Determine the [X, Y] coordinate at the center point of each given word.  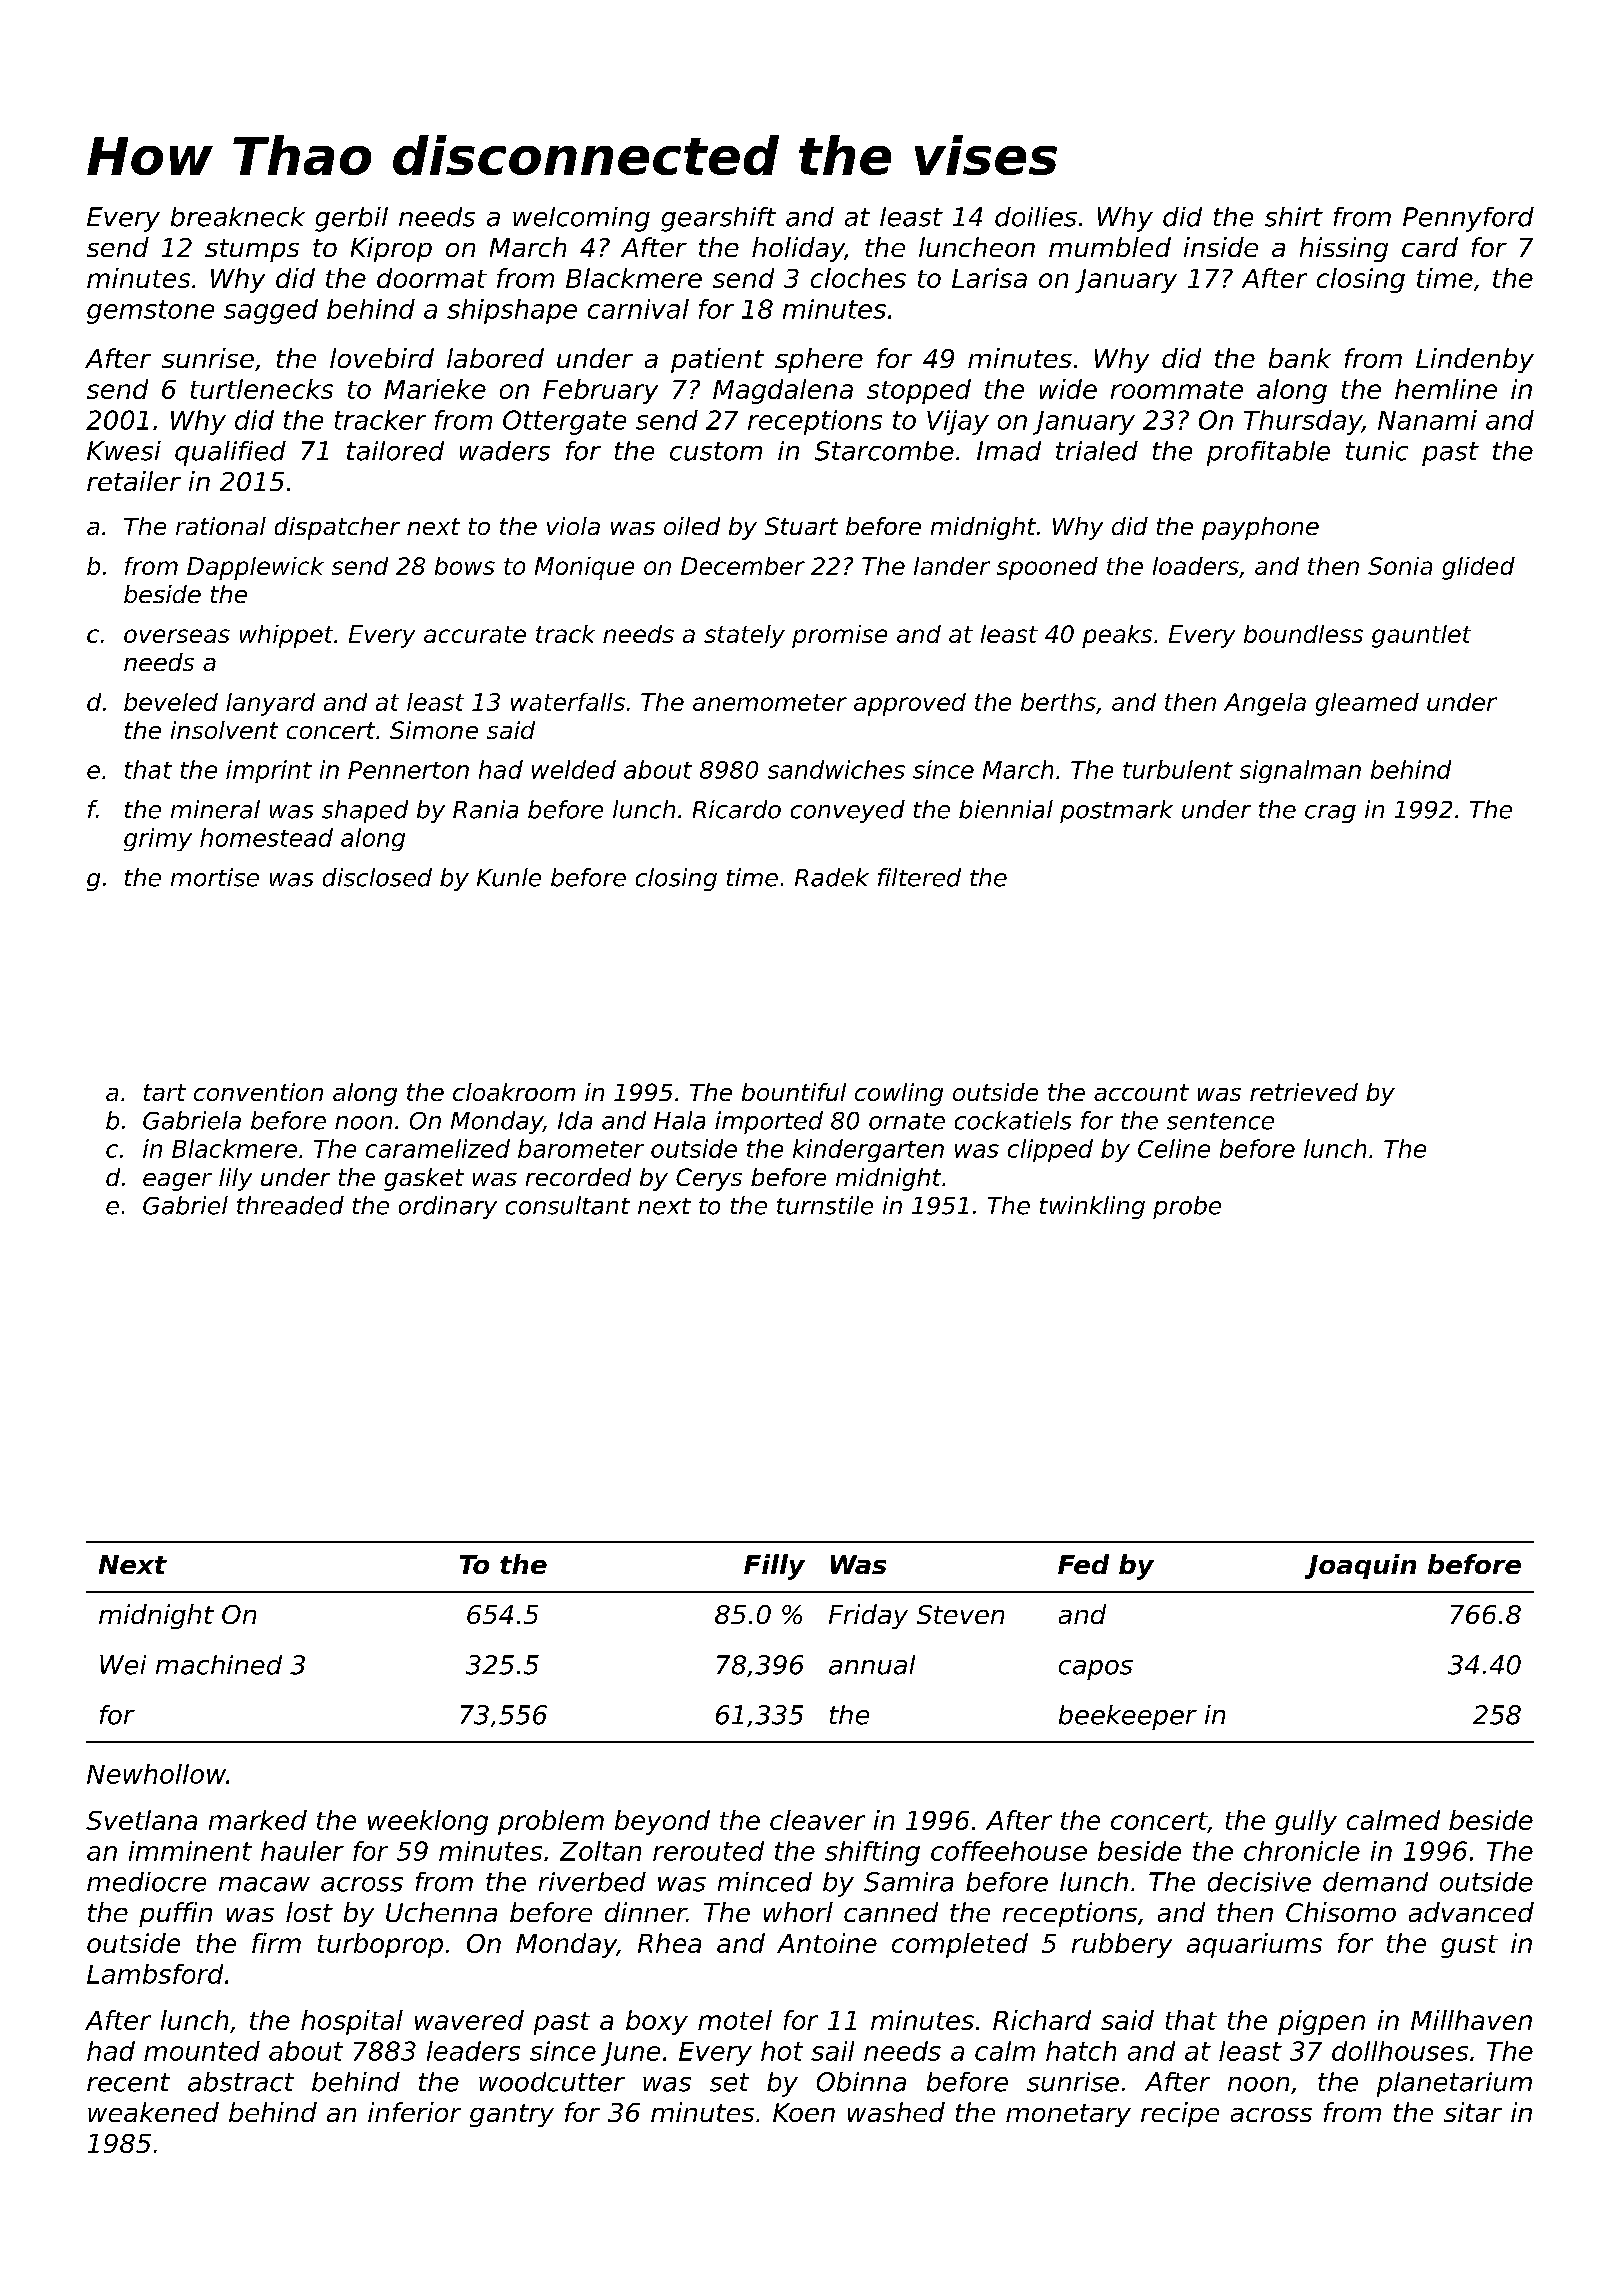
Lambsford [155, 1974]
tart [165, 1092]
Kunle [509, 877]
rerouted [708, 1851]
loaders [1196, 566]
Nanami [1427, 420]
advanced [1471, 1912]
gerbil [351, 219]
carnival [638, 309]
